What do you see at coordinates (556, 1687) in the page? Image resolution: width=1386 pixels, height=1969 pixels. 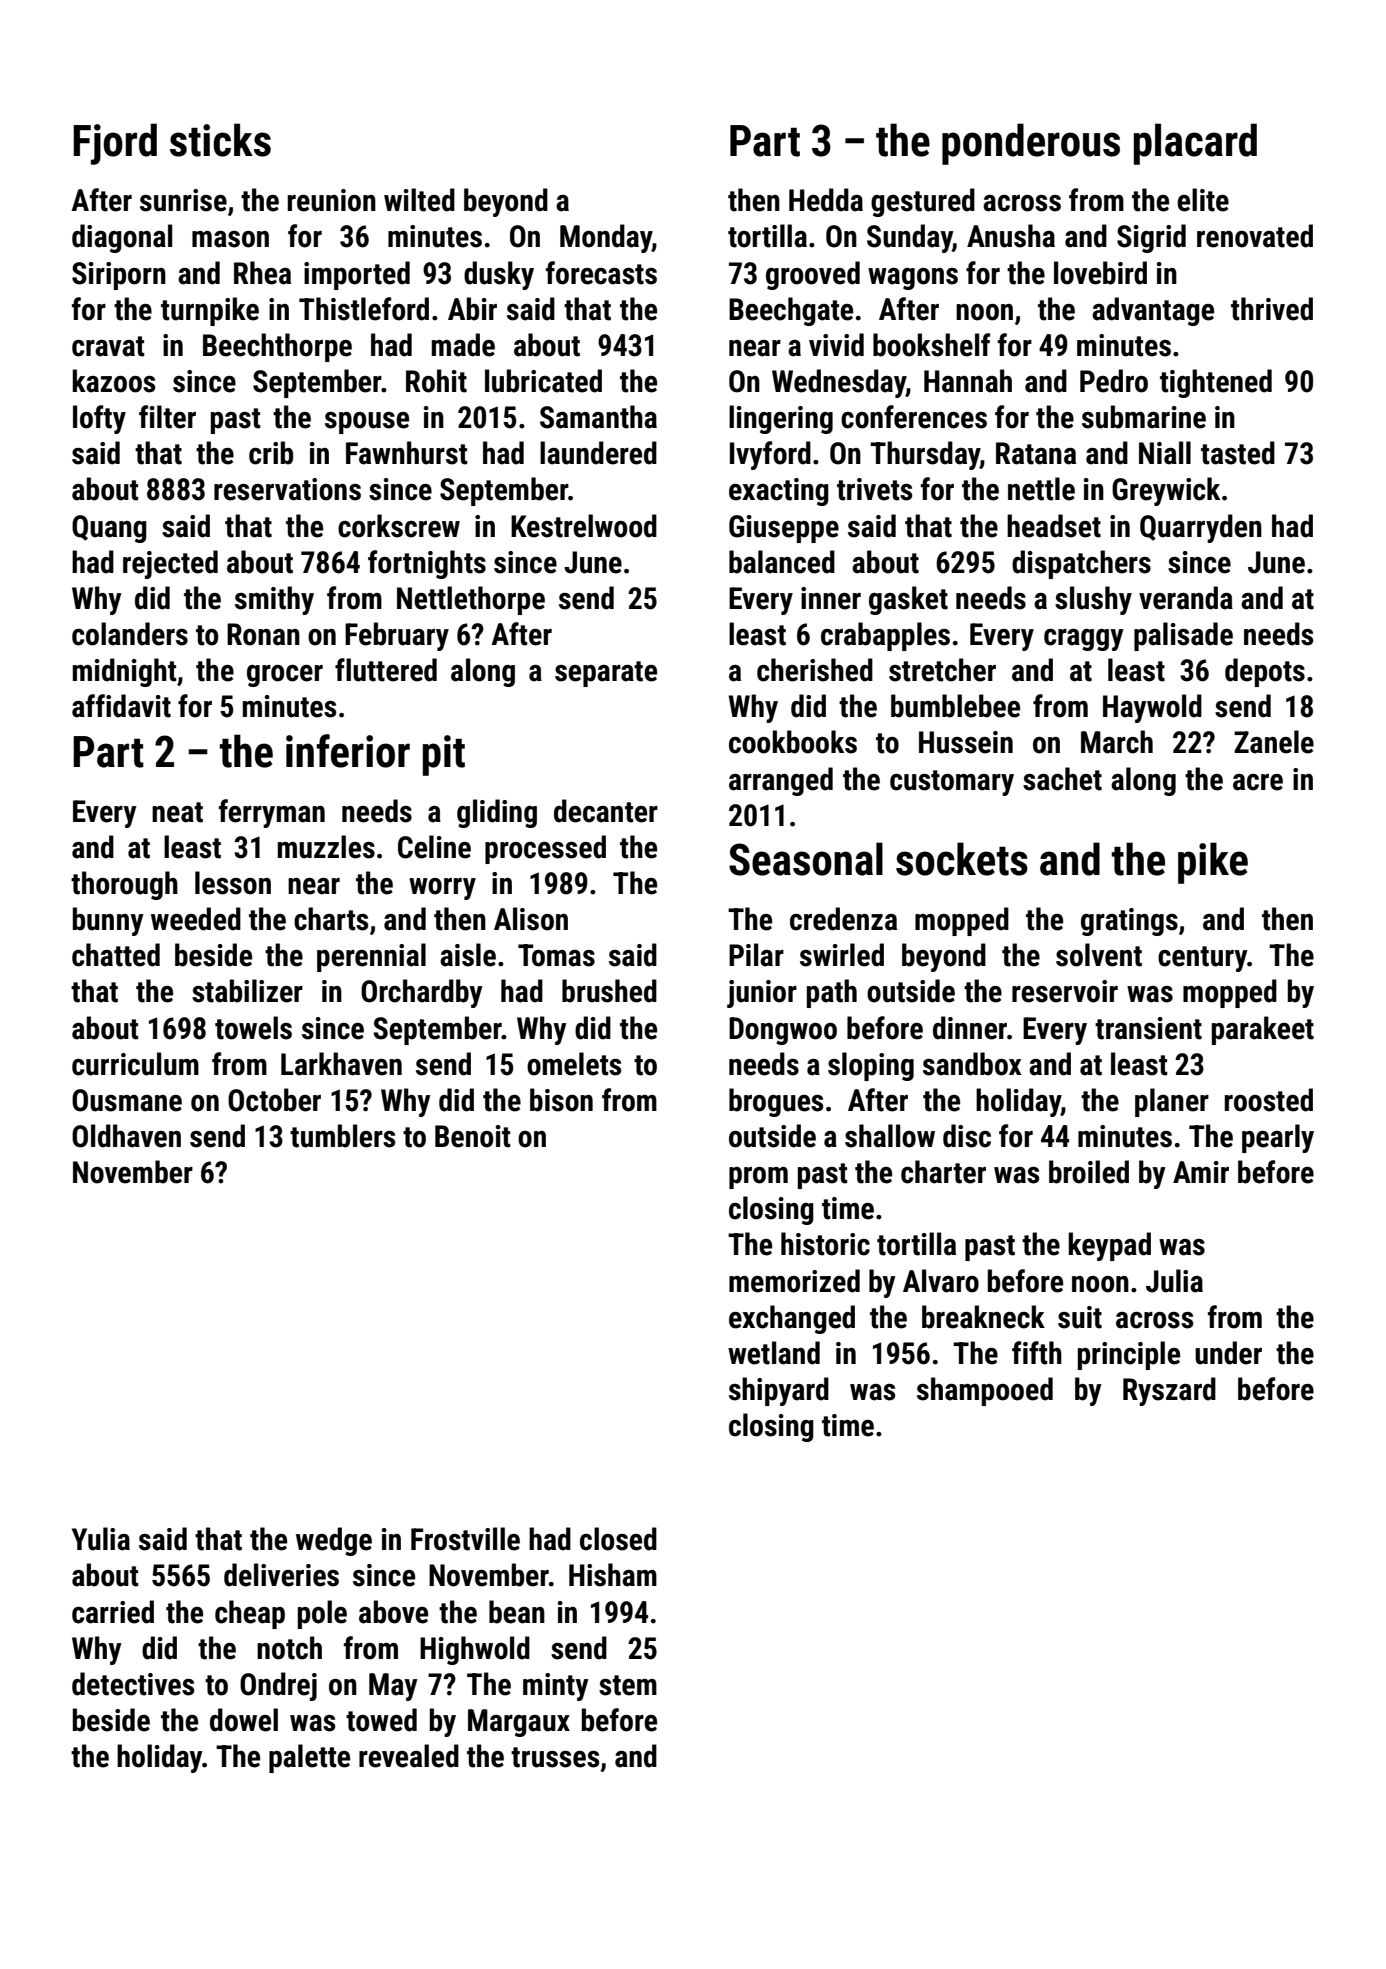 I see `minty` at bounding box center [556, 1687].
